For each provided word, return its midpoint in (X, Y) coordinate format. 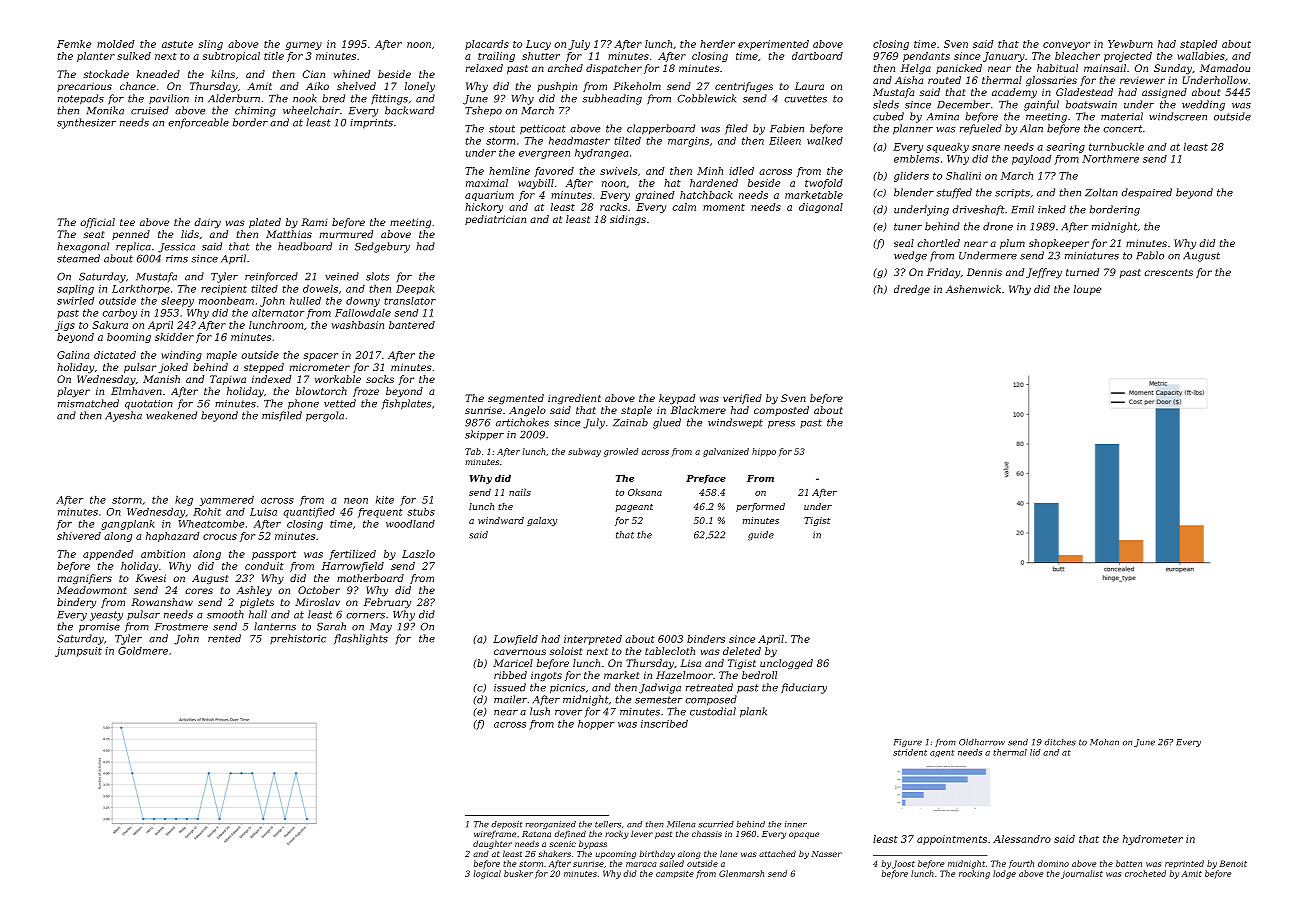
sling (211, 45)
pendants (926, 57)
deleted (742, 651)
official (97, 223)
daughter (492, 844)
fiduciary (804, 688)
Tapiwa (228, 380)
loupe (1087, 290)
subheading (612, 99)
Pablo (1150, 255)
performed (760, 507)
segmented (516, 399)
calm (684, 207)
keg (184, 501)
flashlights (361, 639)
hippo (764, 452)
